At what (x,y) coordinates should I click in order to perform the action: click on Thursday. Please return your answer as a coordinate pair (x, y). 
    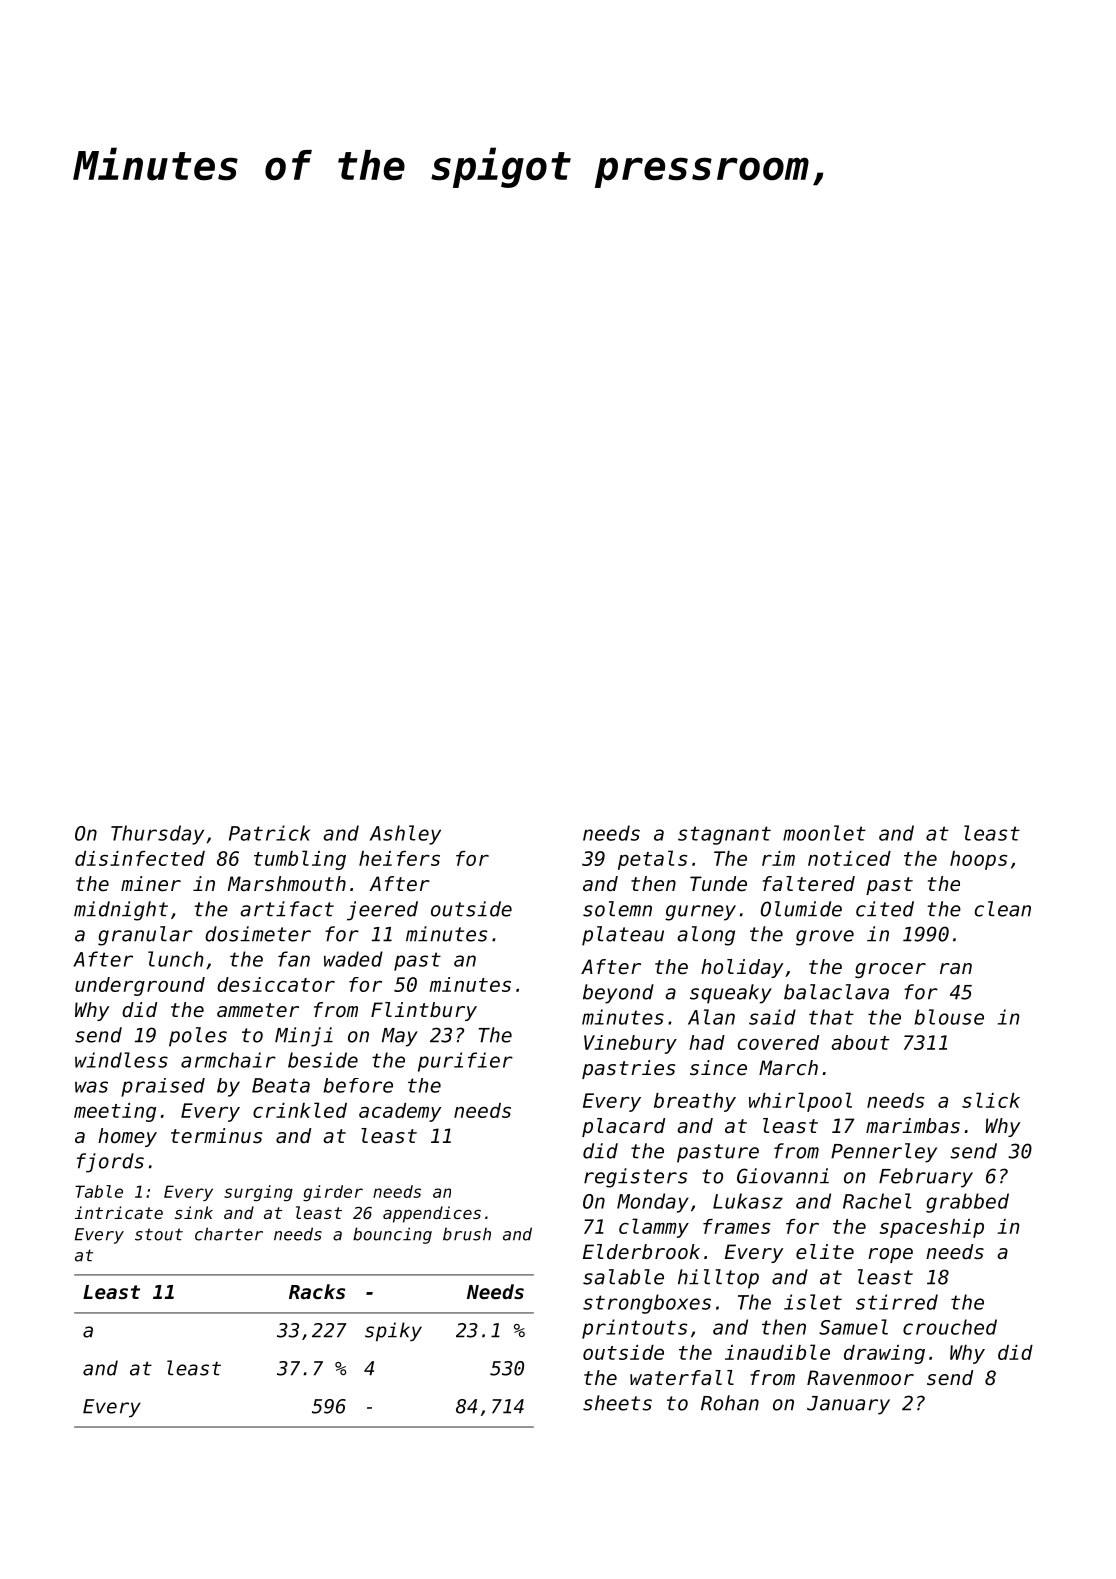
    Looking at the image, I should click on (157, 835).
